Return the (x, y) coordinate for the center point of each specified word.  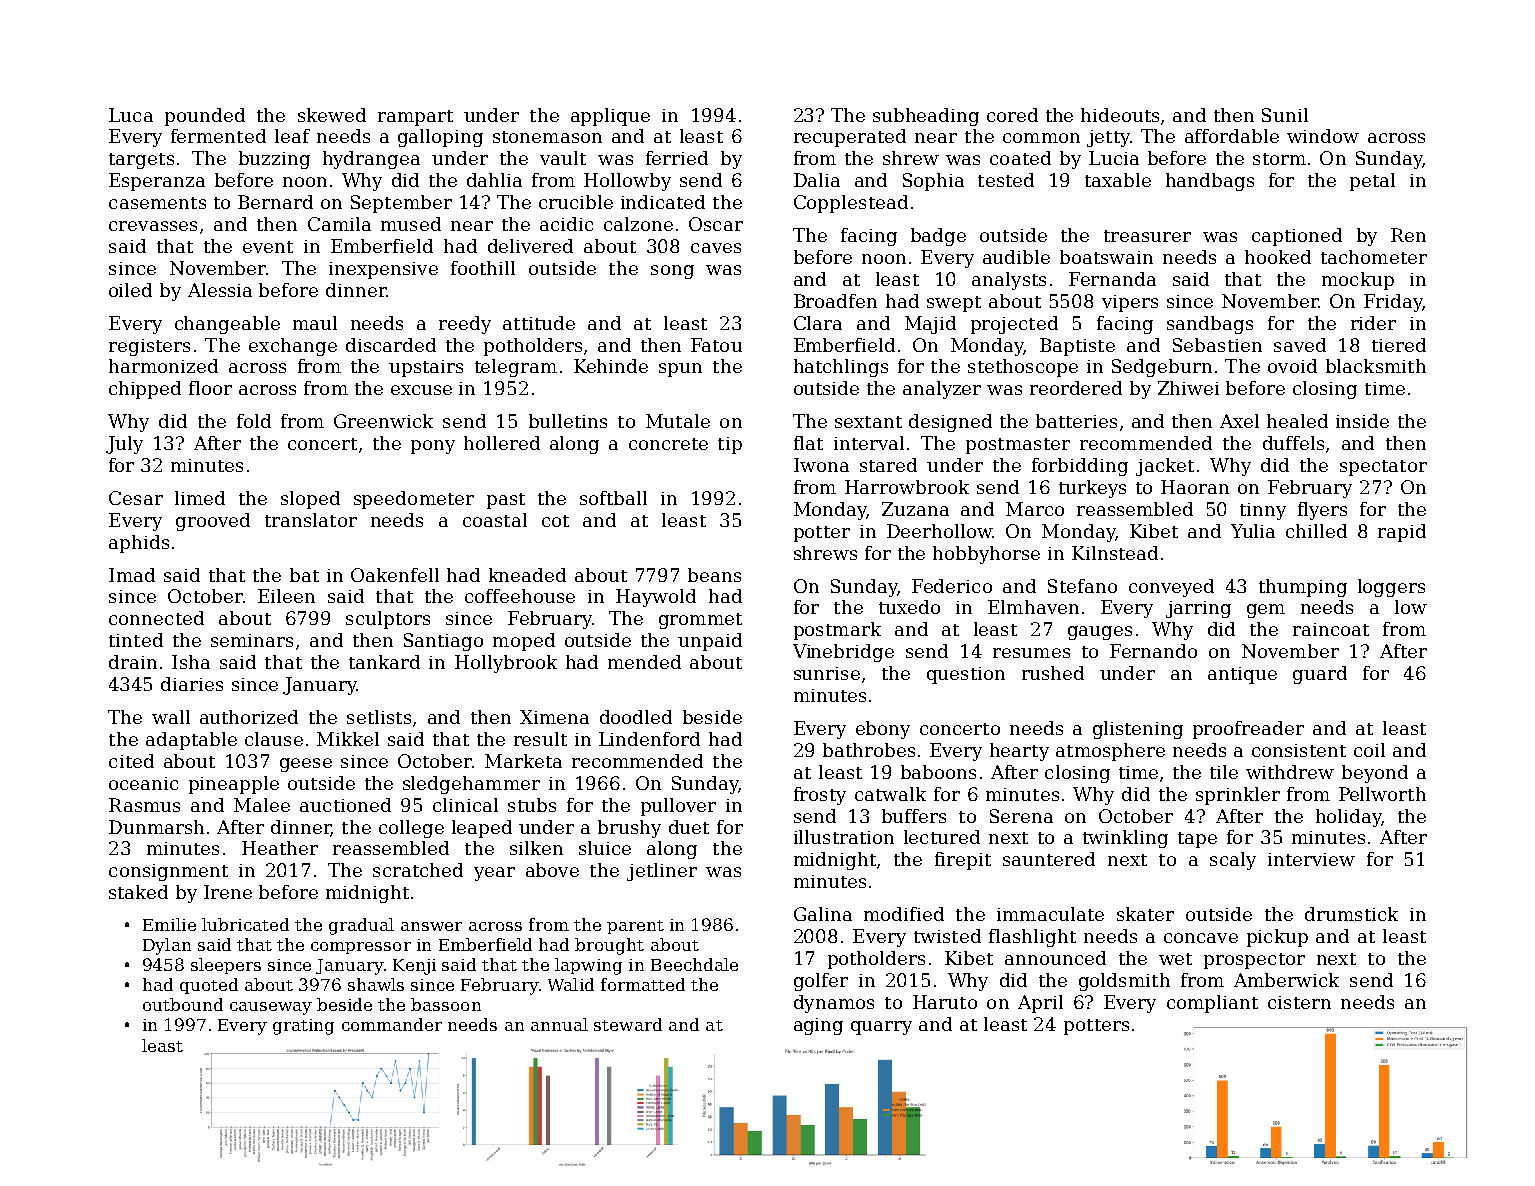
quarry (881, 1028)
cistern (1299, 1002)
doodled (636, 717)
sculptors (388, 620)
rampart (415, 118)
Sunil (1285, 115)
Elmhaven (1033, 607)
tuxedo (909, 607)
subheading (926, 117)
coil (1369, 750)
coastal (495, 520)
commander (392, 1024)
